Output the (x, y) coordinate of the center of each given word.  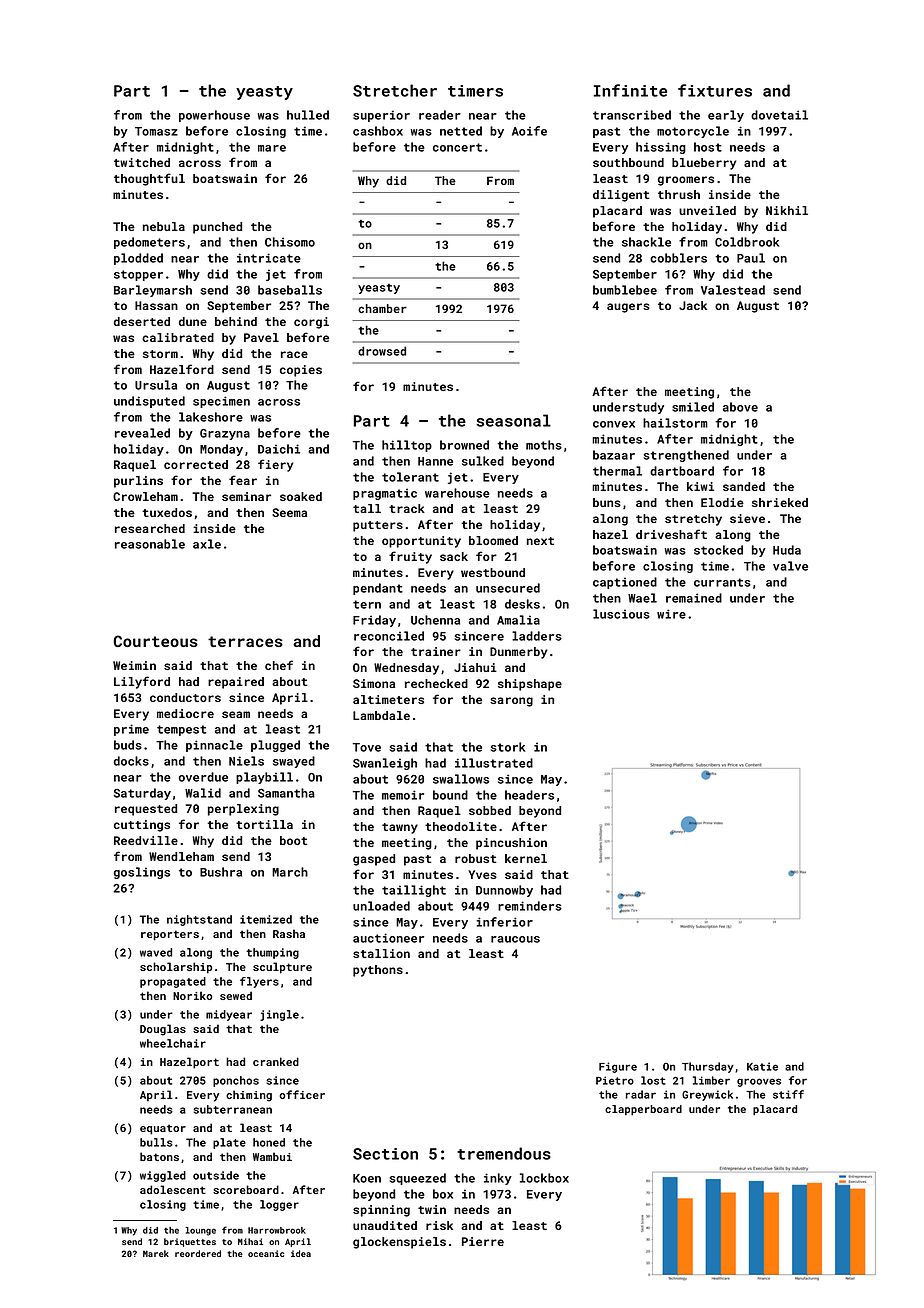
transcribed (632, 115)
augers (628, 308)
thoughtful (149, 179)
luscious (621, 614)
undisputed (149, 402)
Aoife (529, 131)
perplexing (243, 810)
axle (207, 544)
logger (279, 1205)
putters (378, 526)
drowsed (382, 351)
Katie (762, 1066)
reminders (530, 906)
